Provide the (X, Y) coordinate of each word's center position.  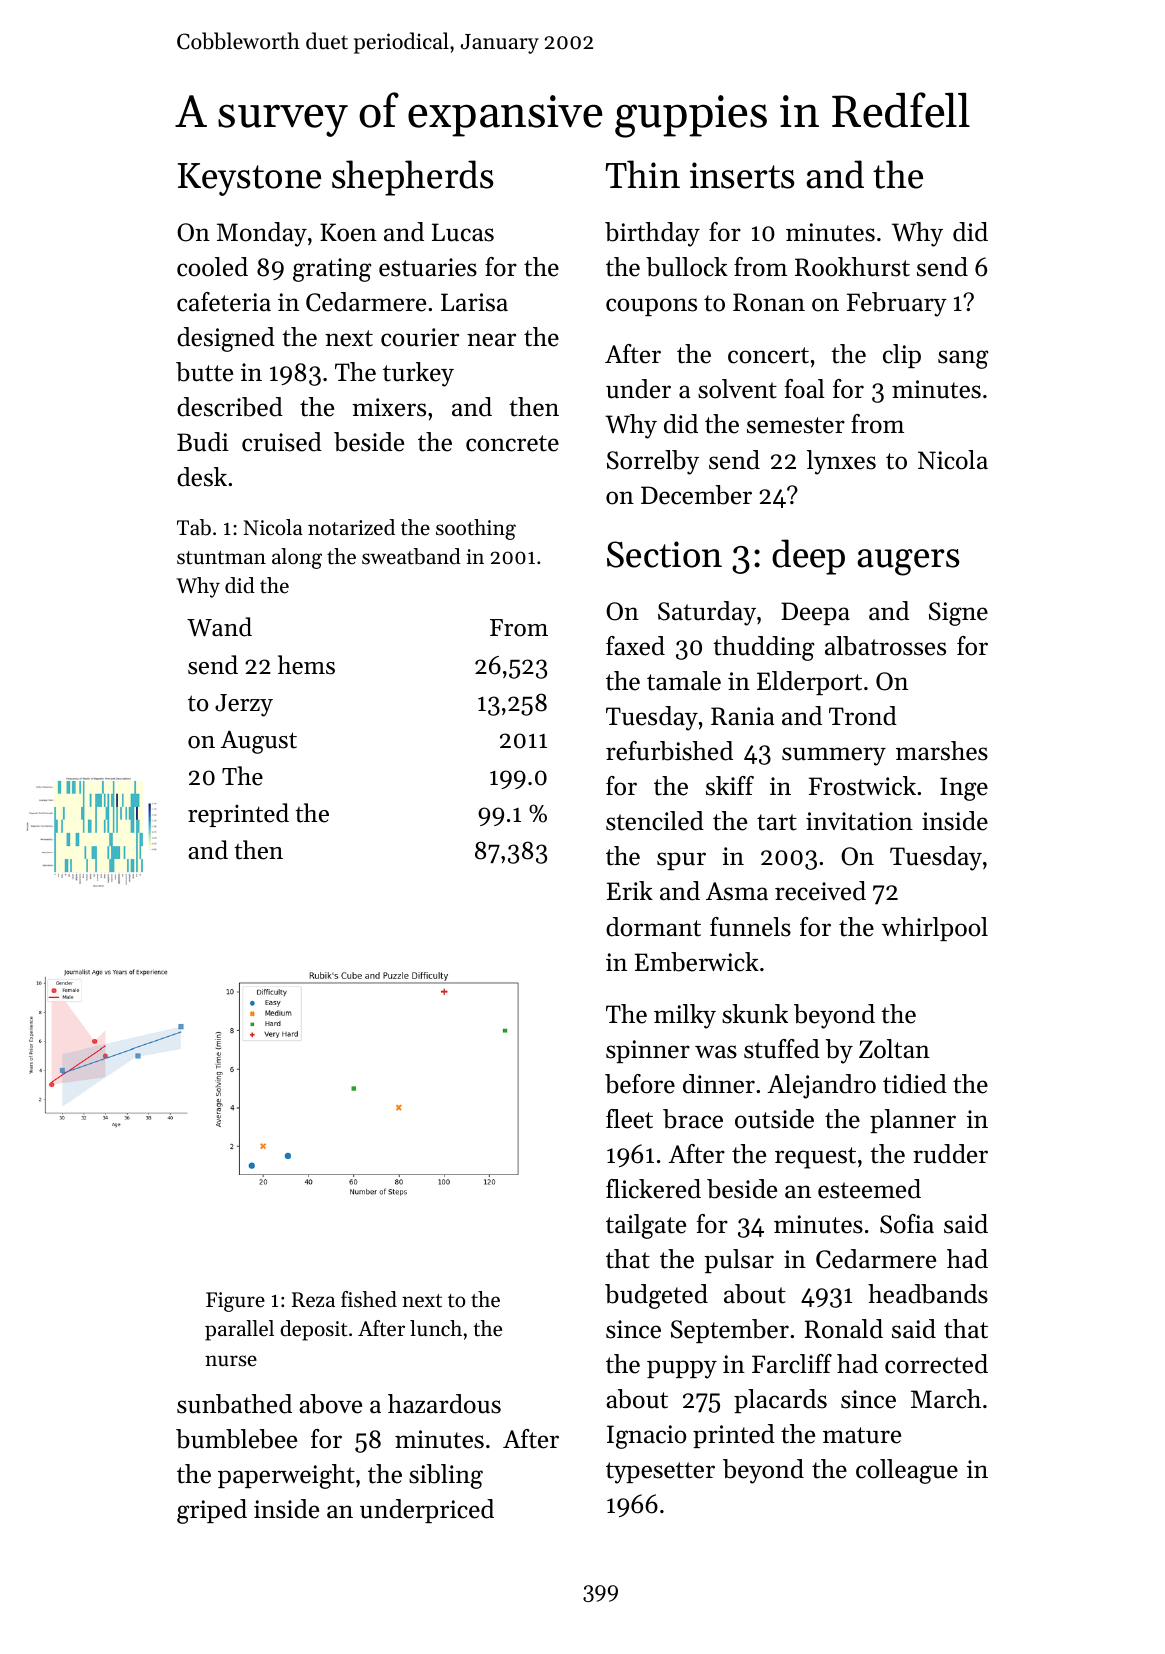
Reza (313, 1300)
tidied (915, 1084)
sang (963, 359)
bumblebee (236, 1439)
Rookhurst (852, 267)
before (640, 1084)
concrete (512, 443)
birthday (652, 234)
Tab (194, 527)
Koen (348, 232)
